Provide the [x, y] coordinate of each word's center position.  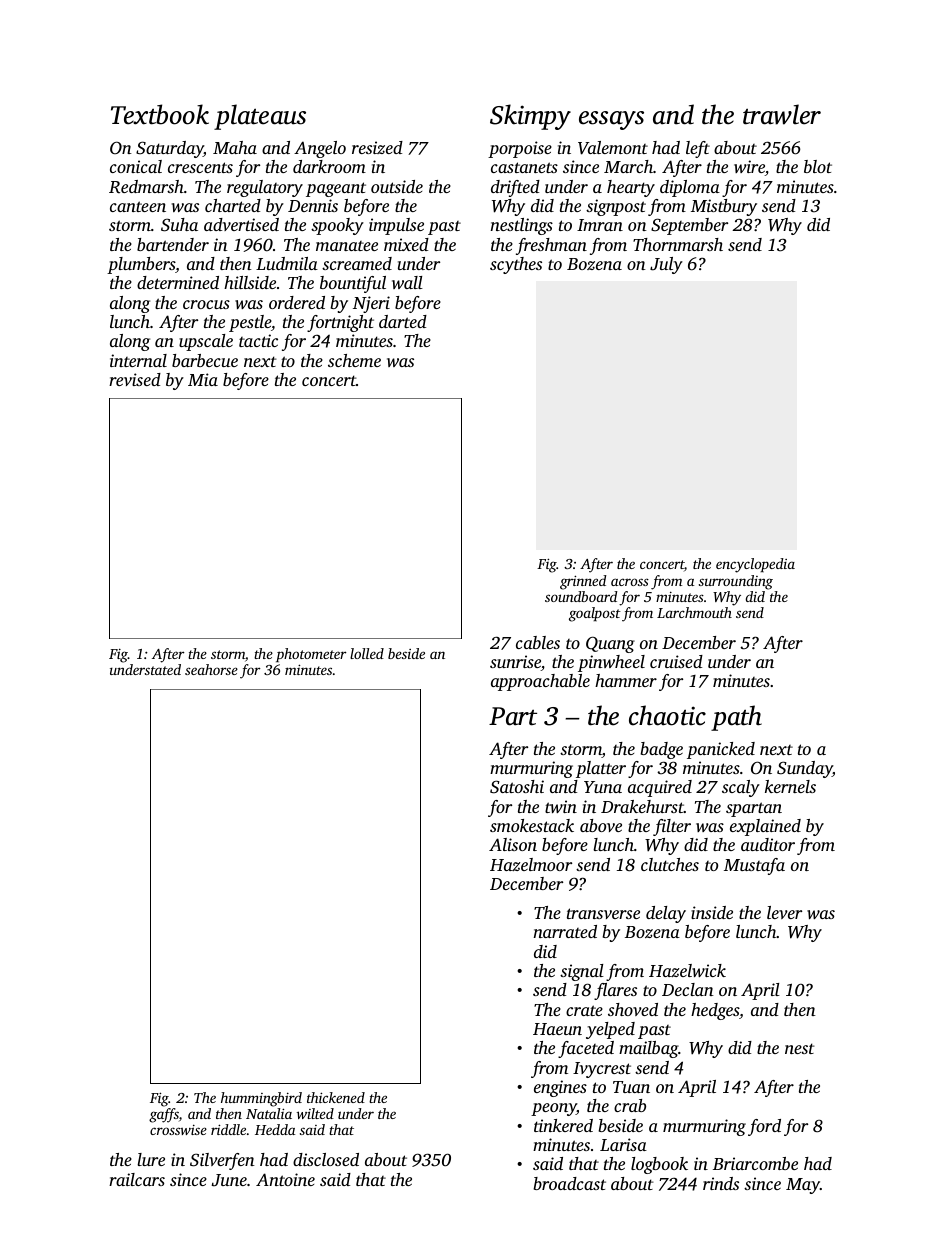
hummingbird [261, 1099]
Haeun [557, 1029]
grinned [583, 582]
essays [611, 120]
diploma [690, 188]
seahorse [211, 669]
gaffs [164, 1115]
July [666, 265]
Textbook [160, 114]
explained [765, 827]
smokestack [532, 825]
